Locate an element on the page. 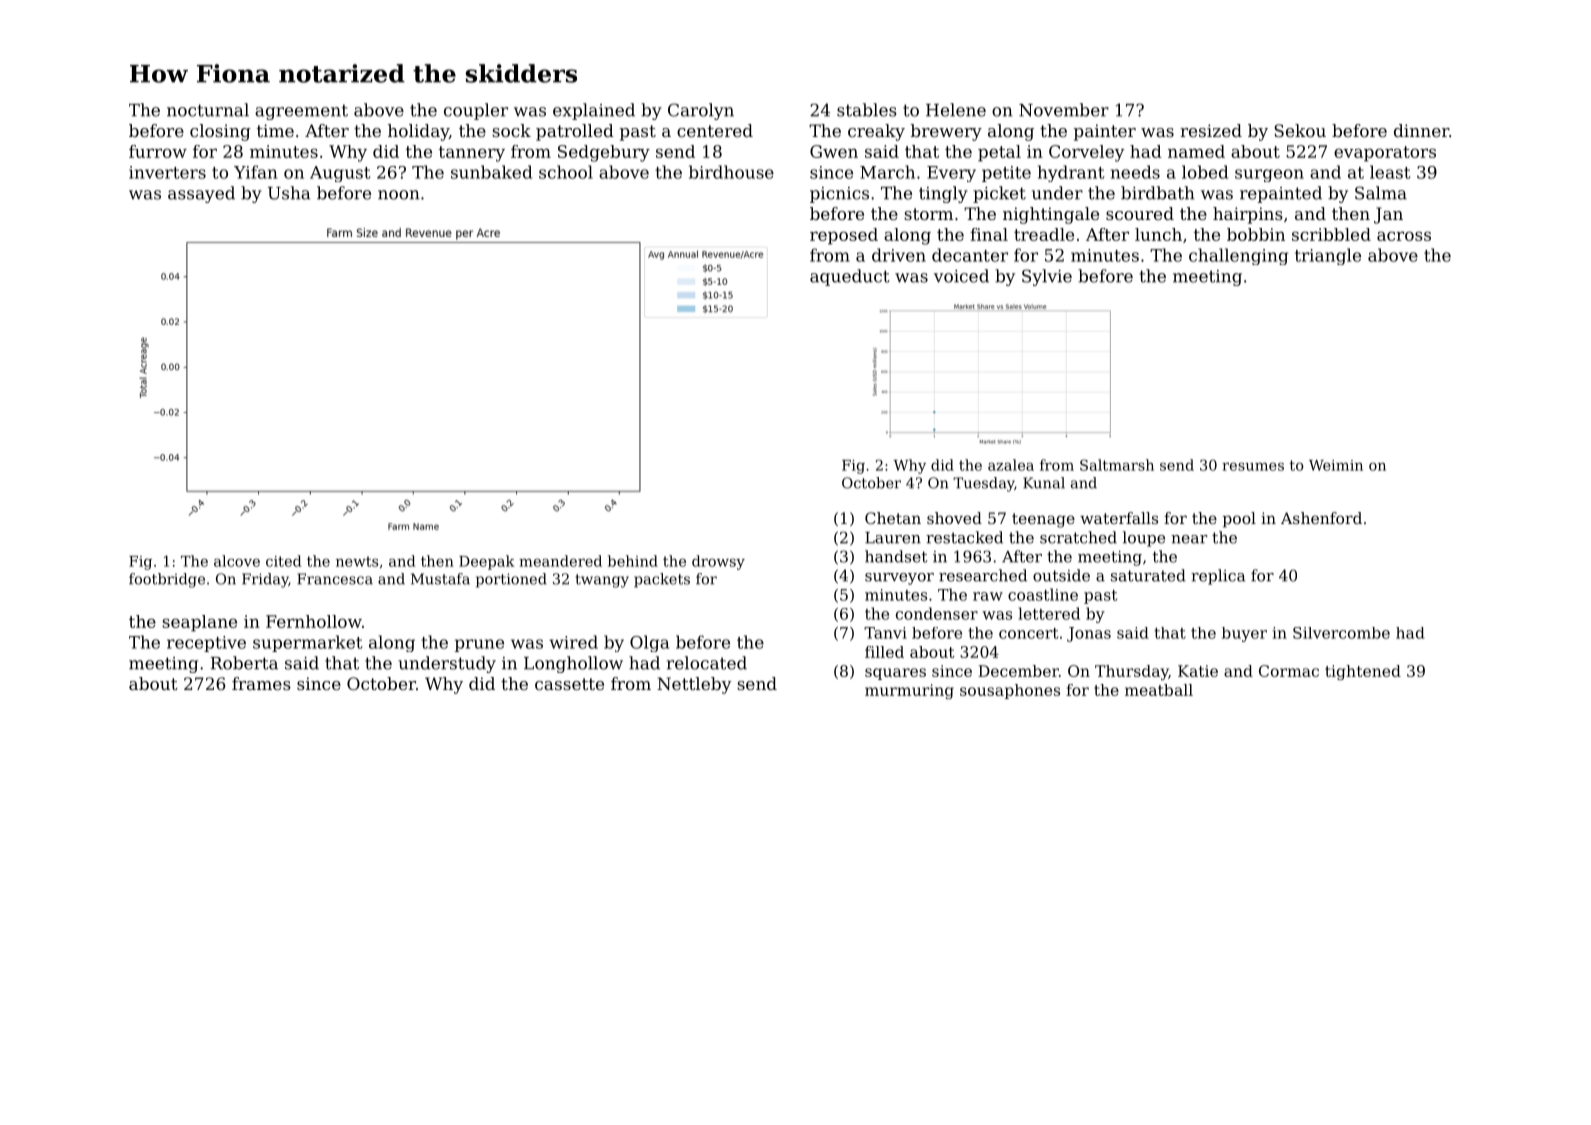 The height and width of the image is (1125, 1591). azalea is located at coordinates (1011, 465).
